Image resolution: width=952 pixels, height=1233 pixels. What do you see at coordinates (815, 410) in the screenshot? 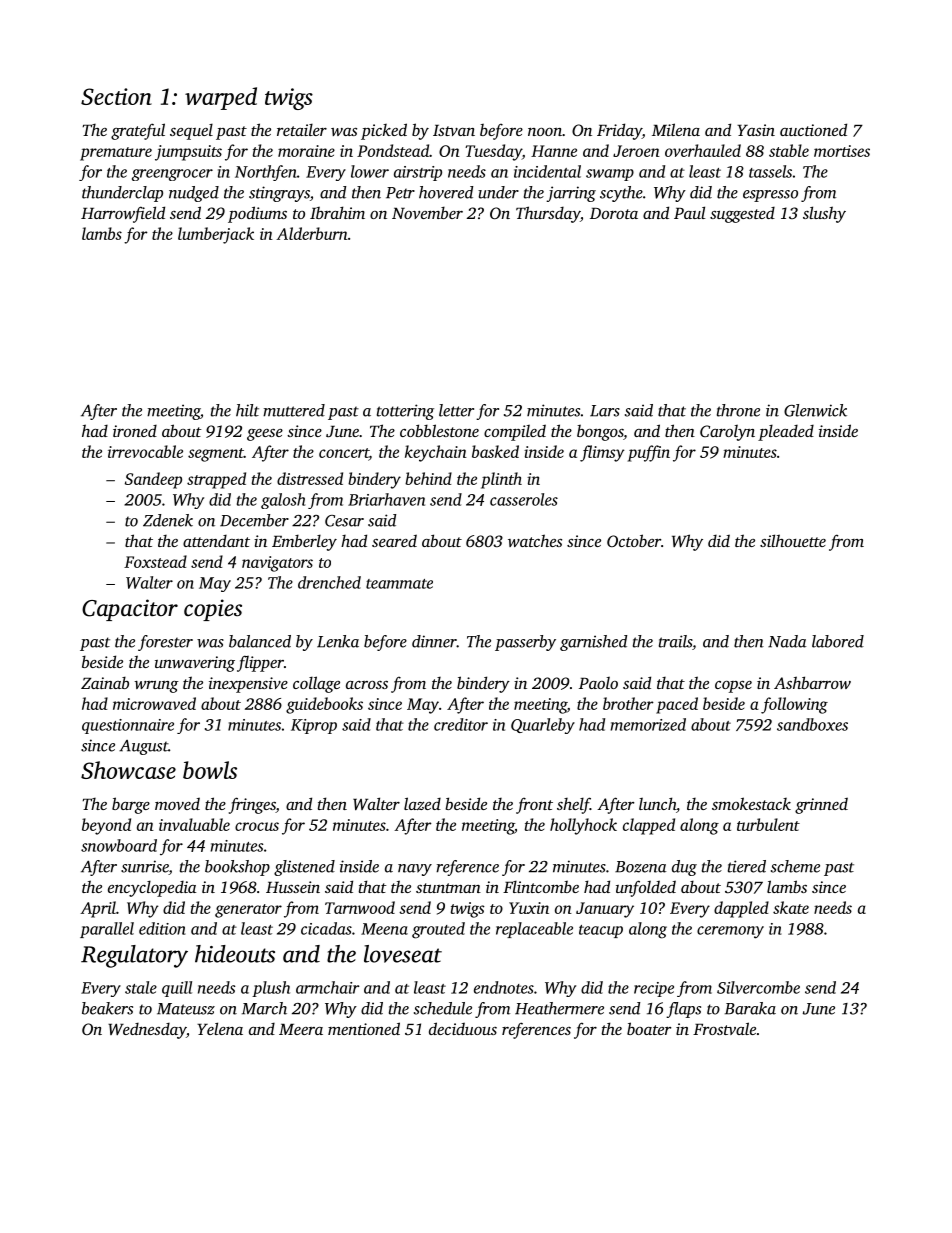
I see `Glenwick` at bounding box center [815, 410].
